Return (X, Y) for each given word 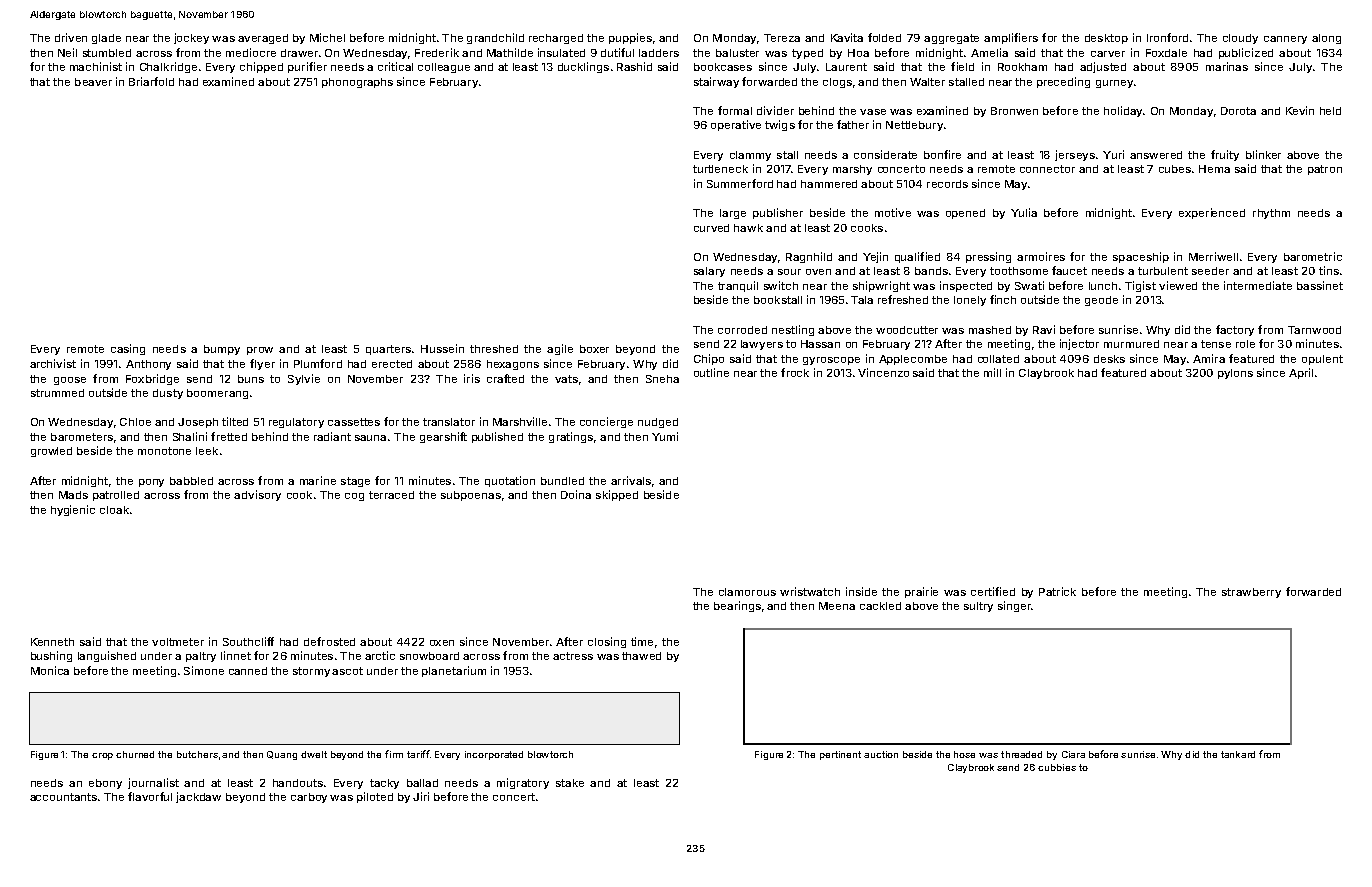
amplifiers (1011, 38)
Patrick (1057, 591)
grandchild (495, 38)
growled (51, 452)
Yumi (665, 436)
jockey (191, 38)
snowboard (429, 656)
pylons (1235, 374)
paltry (201, 657)
